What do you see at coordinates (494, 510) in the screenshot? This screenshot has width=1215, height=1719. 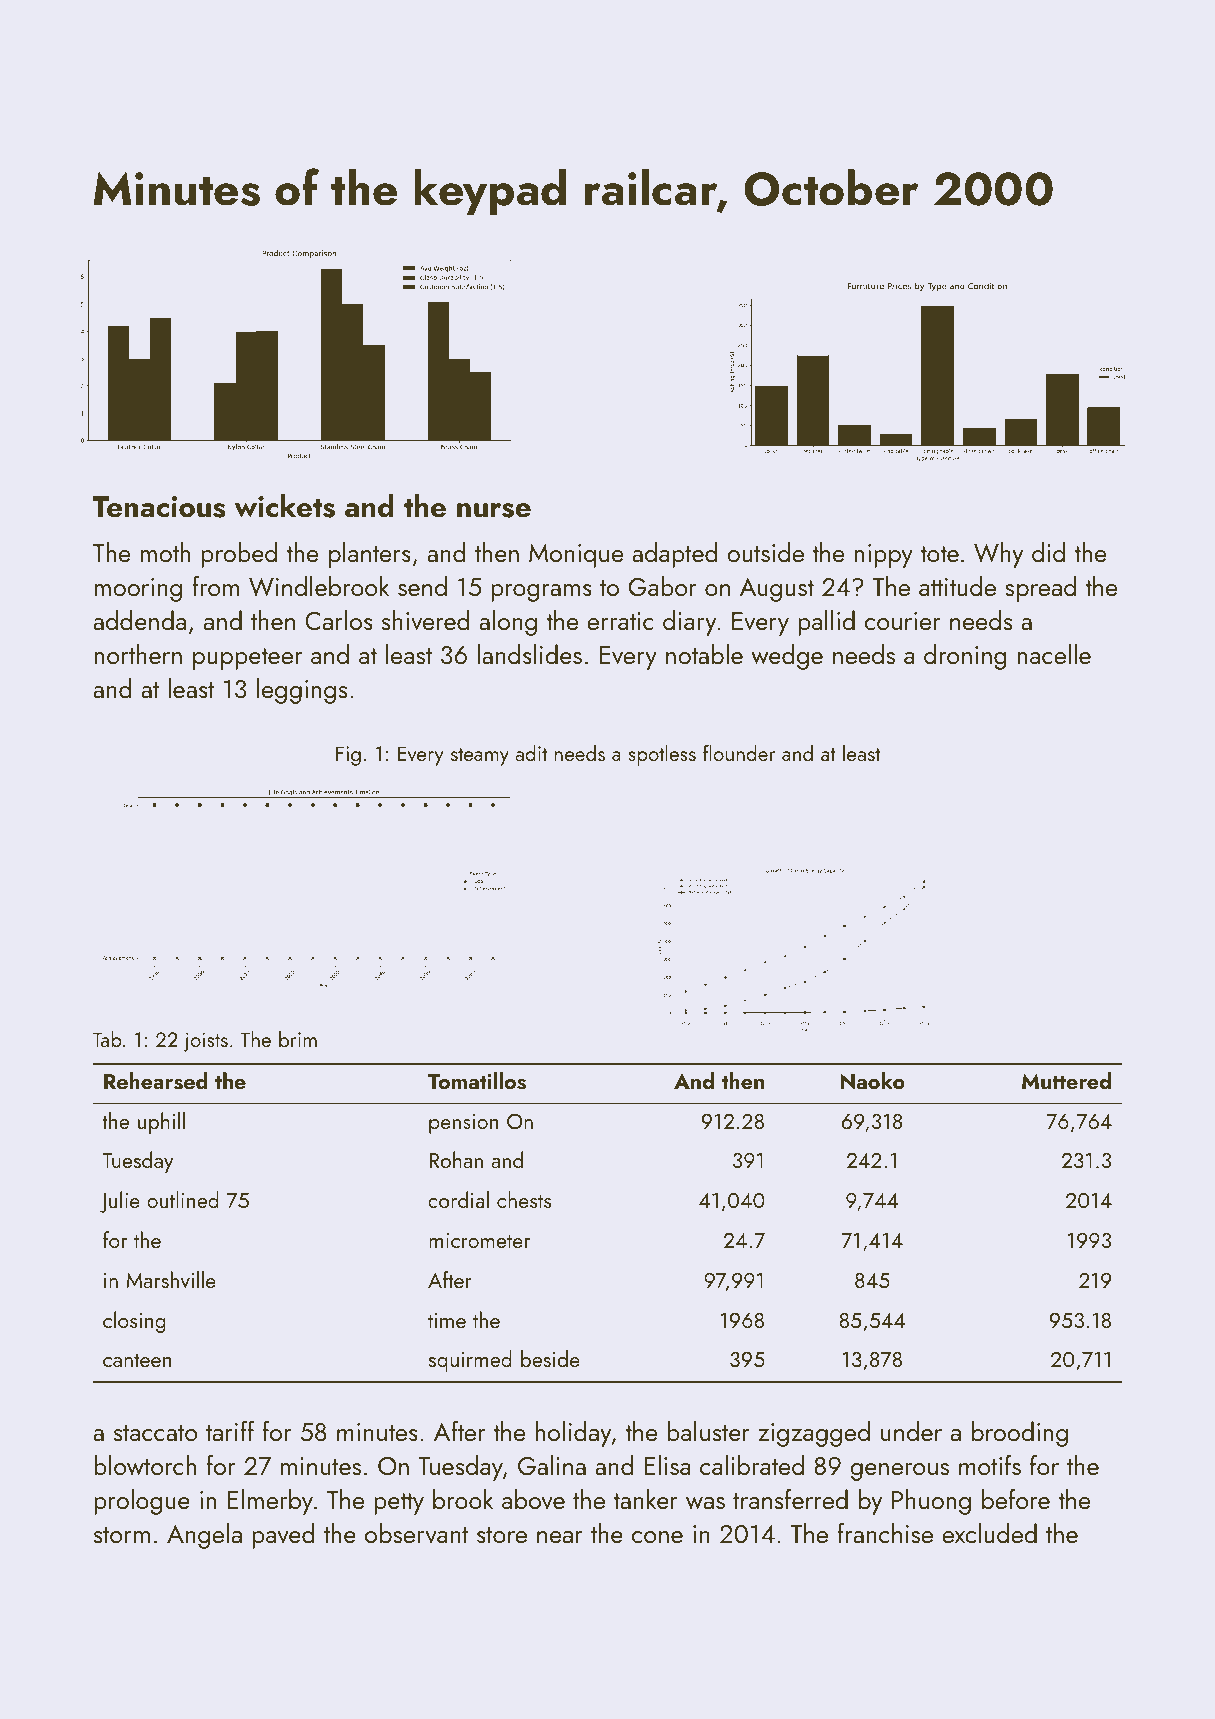 I see `nurse` at bounding box center [494, 510].
